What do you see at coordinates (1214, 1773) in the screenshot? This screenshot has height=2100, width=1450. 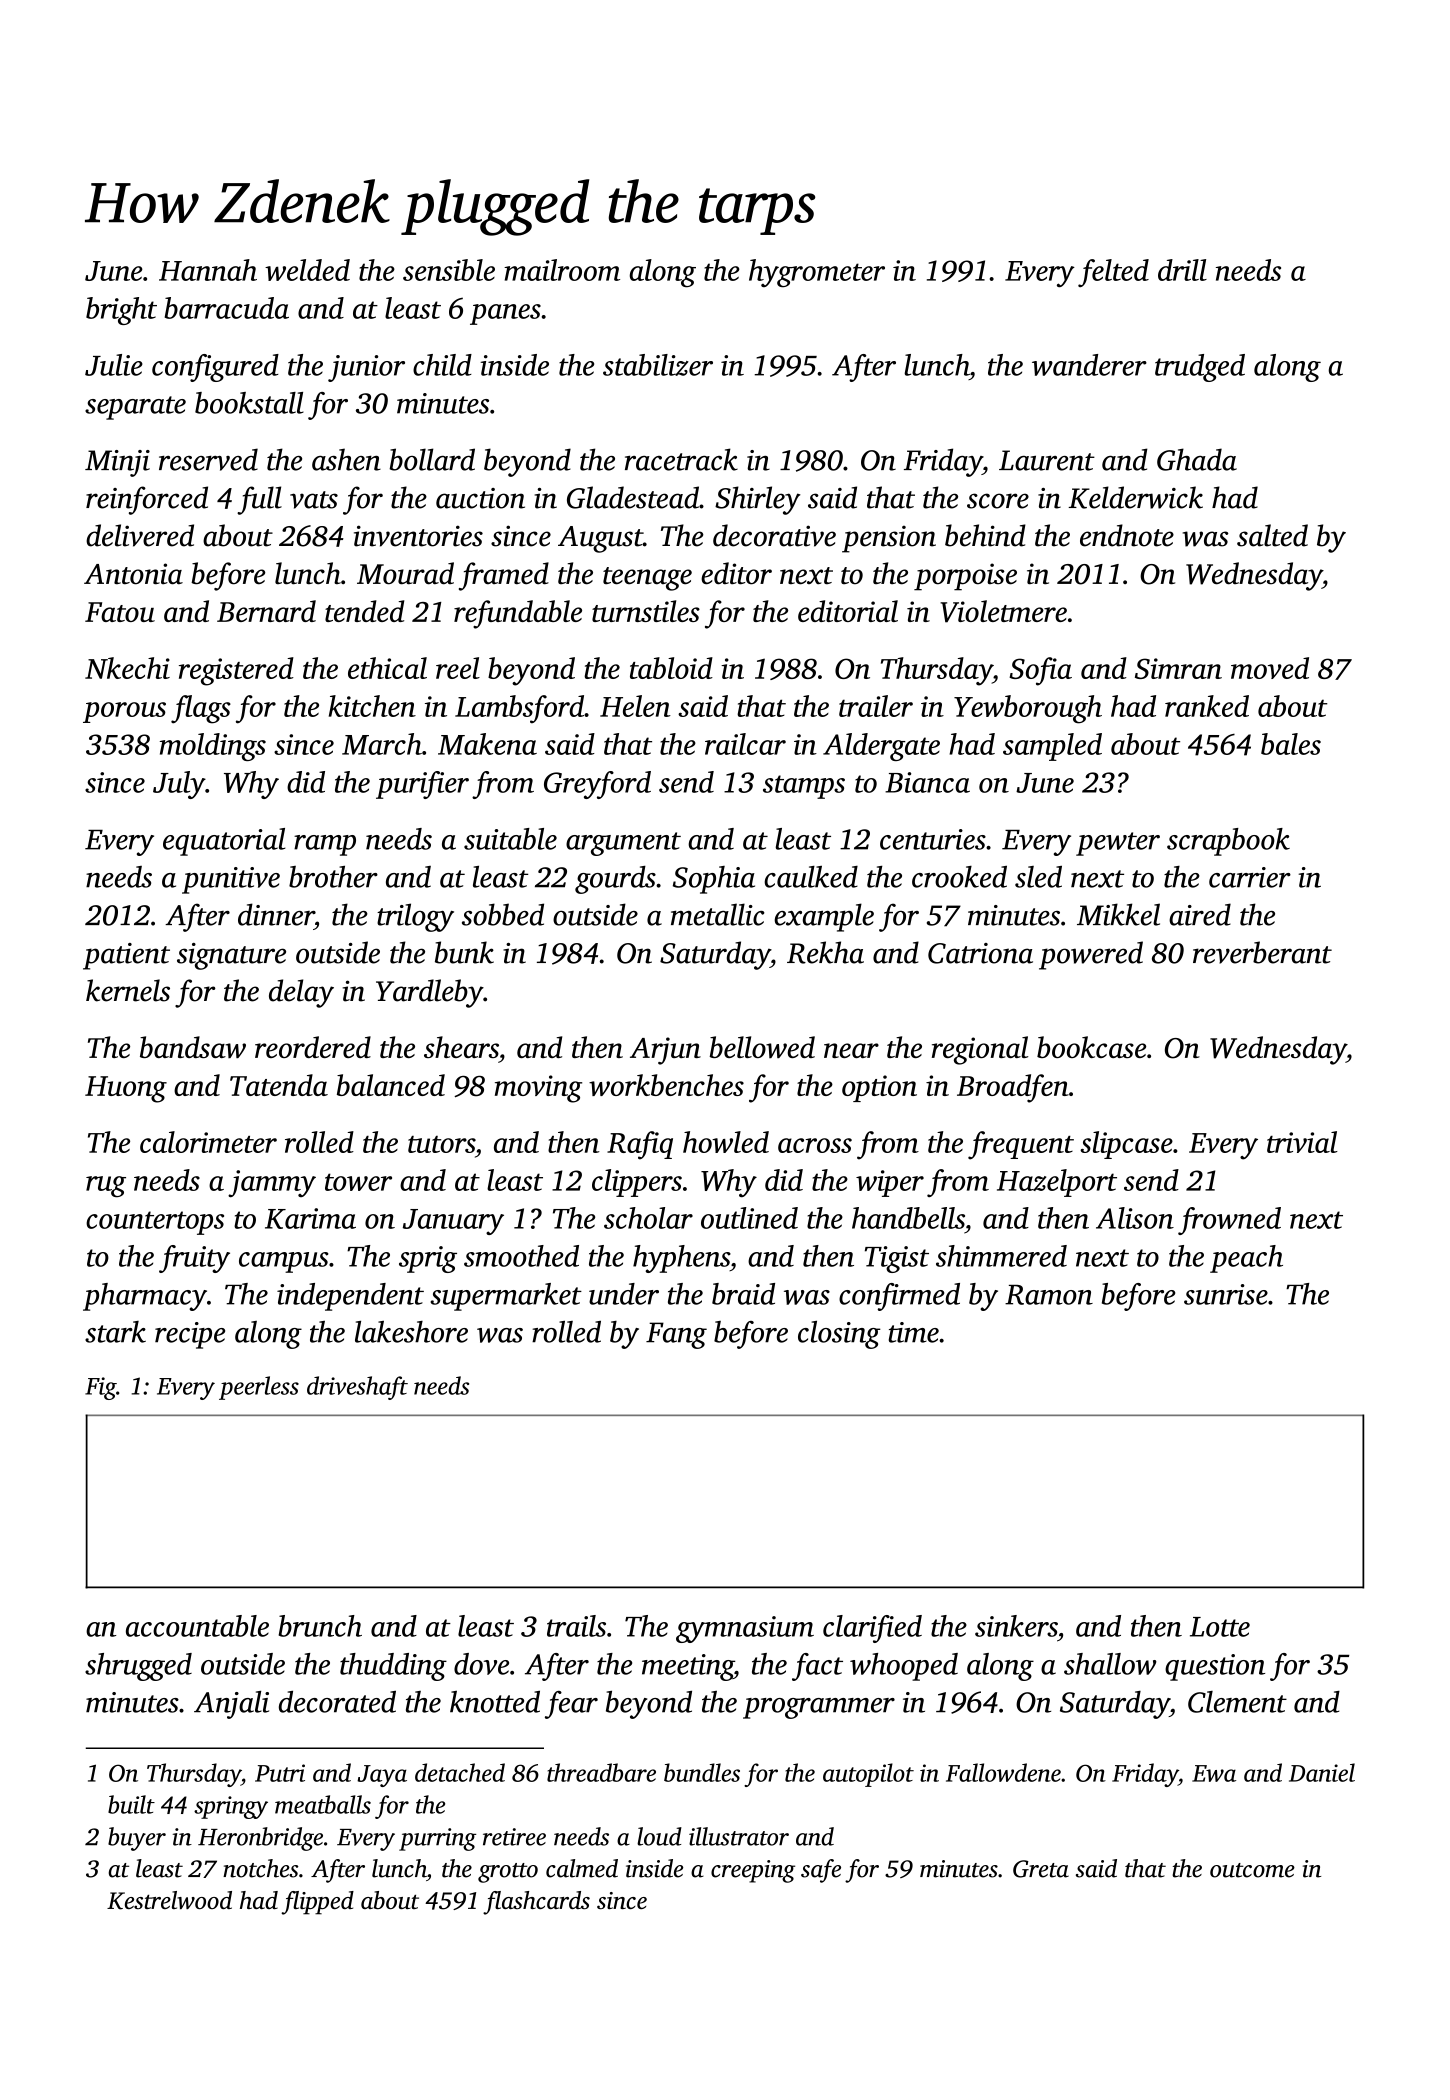 I see `Ewa` at bounding box center [1214, 1773].
